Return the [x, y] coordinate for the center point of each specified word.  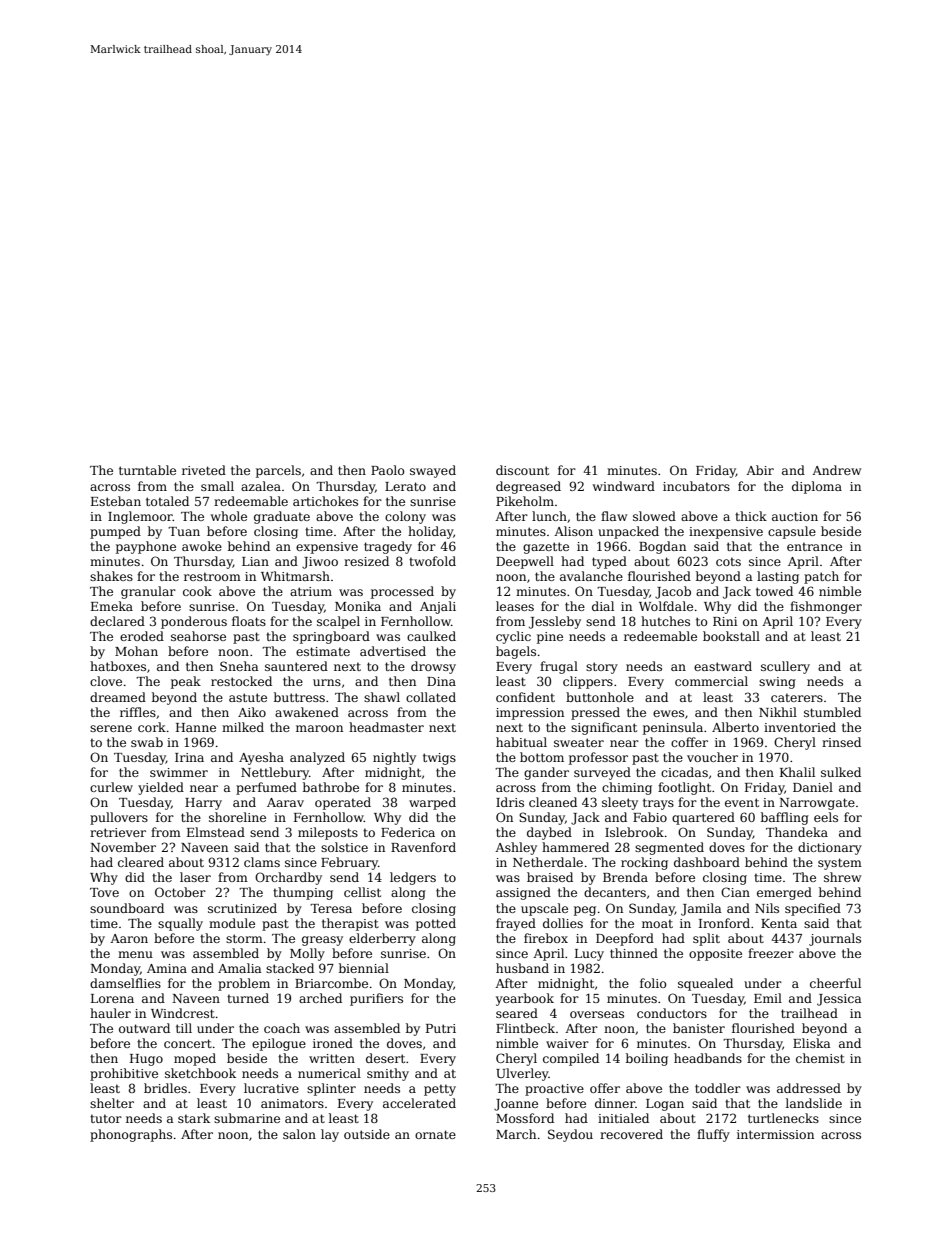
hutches [665, 621]
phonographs [131, 1135]
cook [197, 591]
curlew [111, 787]
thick [751, 516]
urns [327, 682]
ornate [435, 1134]
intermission [775, 1134]
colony [405, 517]
